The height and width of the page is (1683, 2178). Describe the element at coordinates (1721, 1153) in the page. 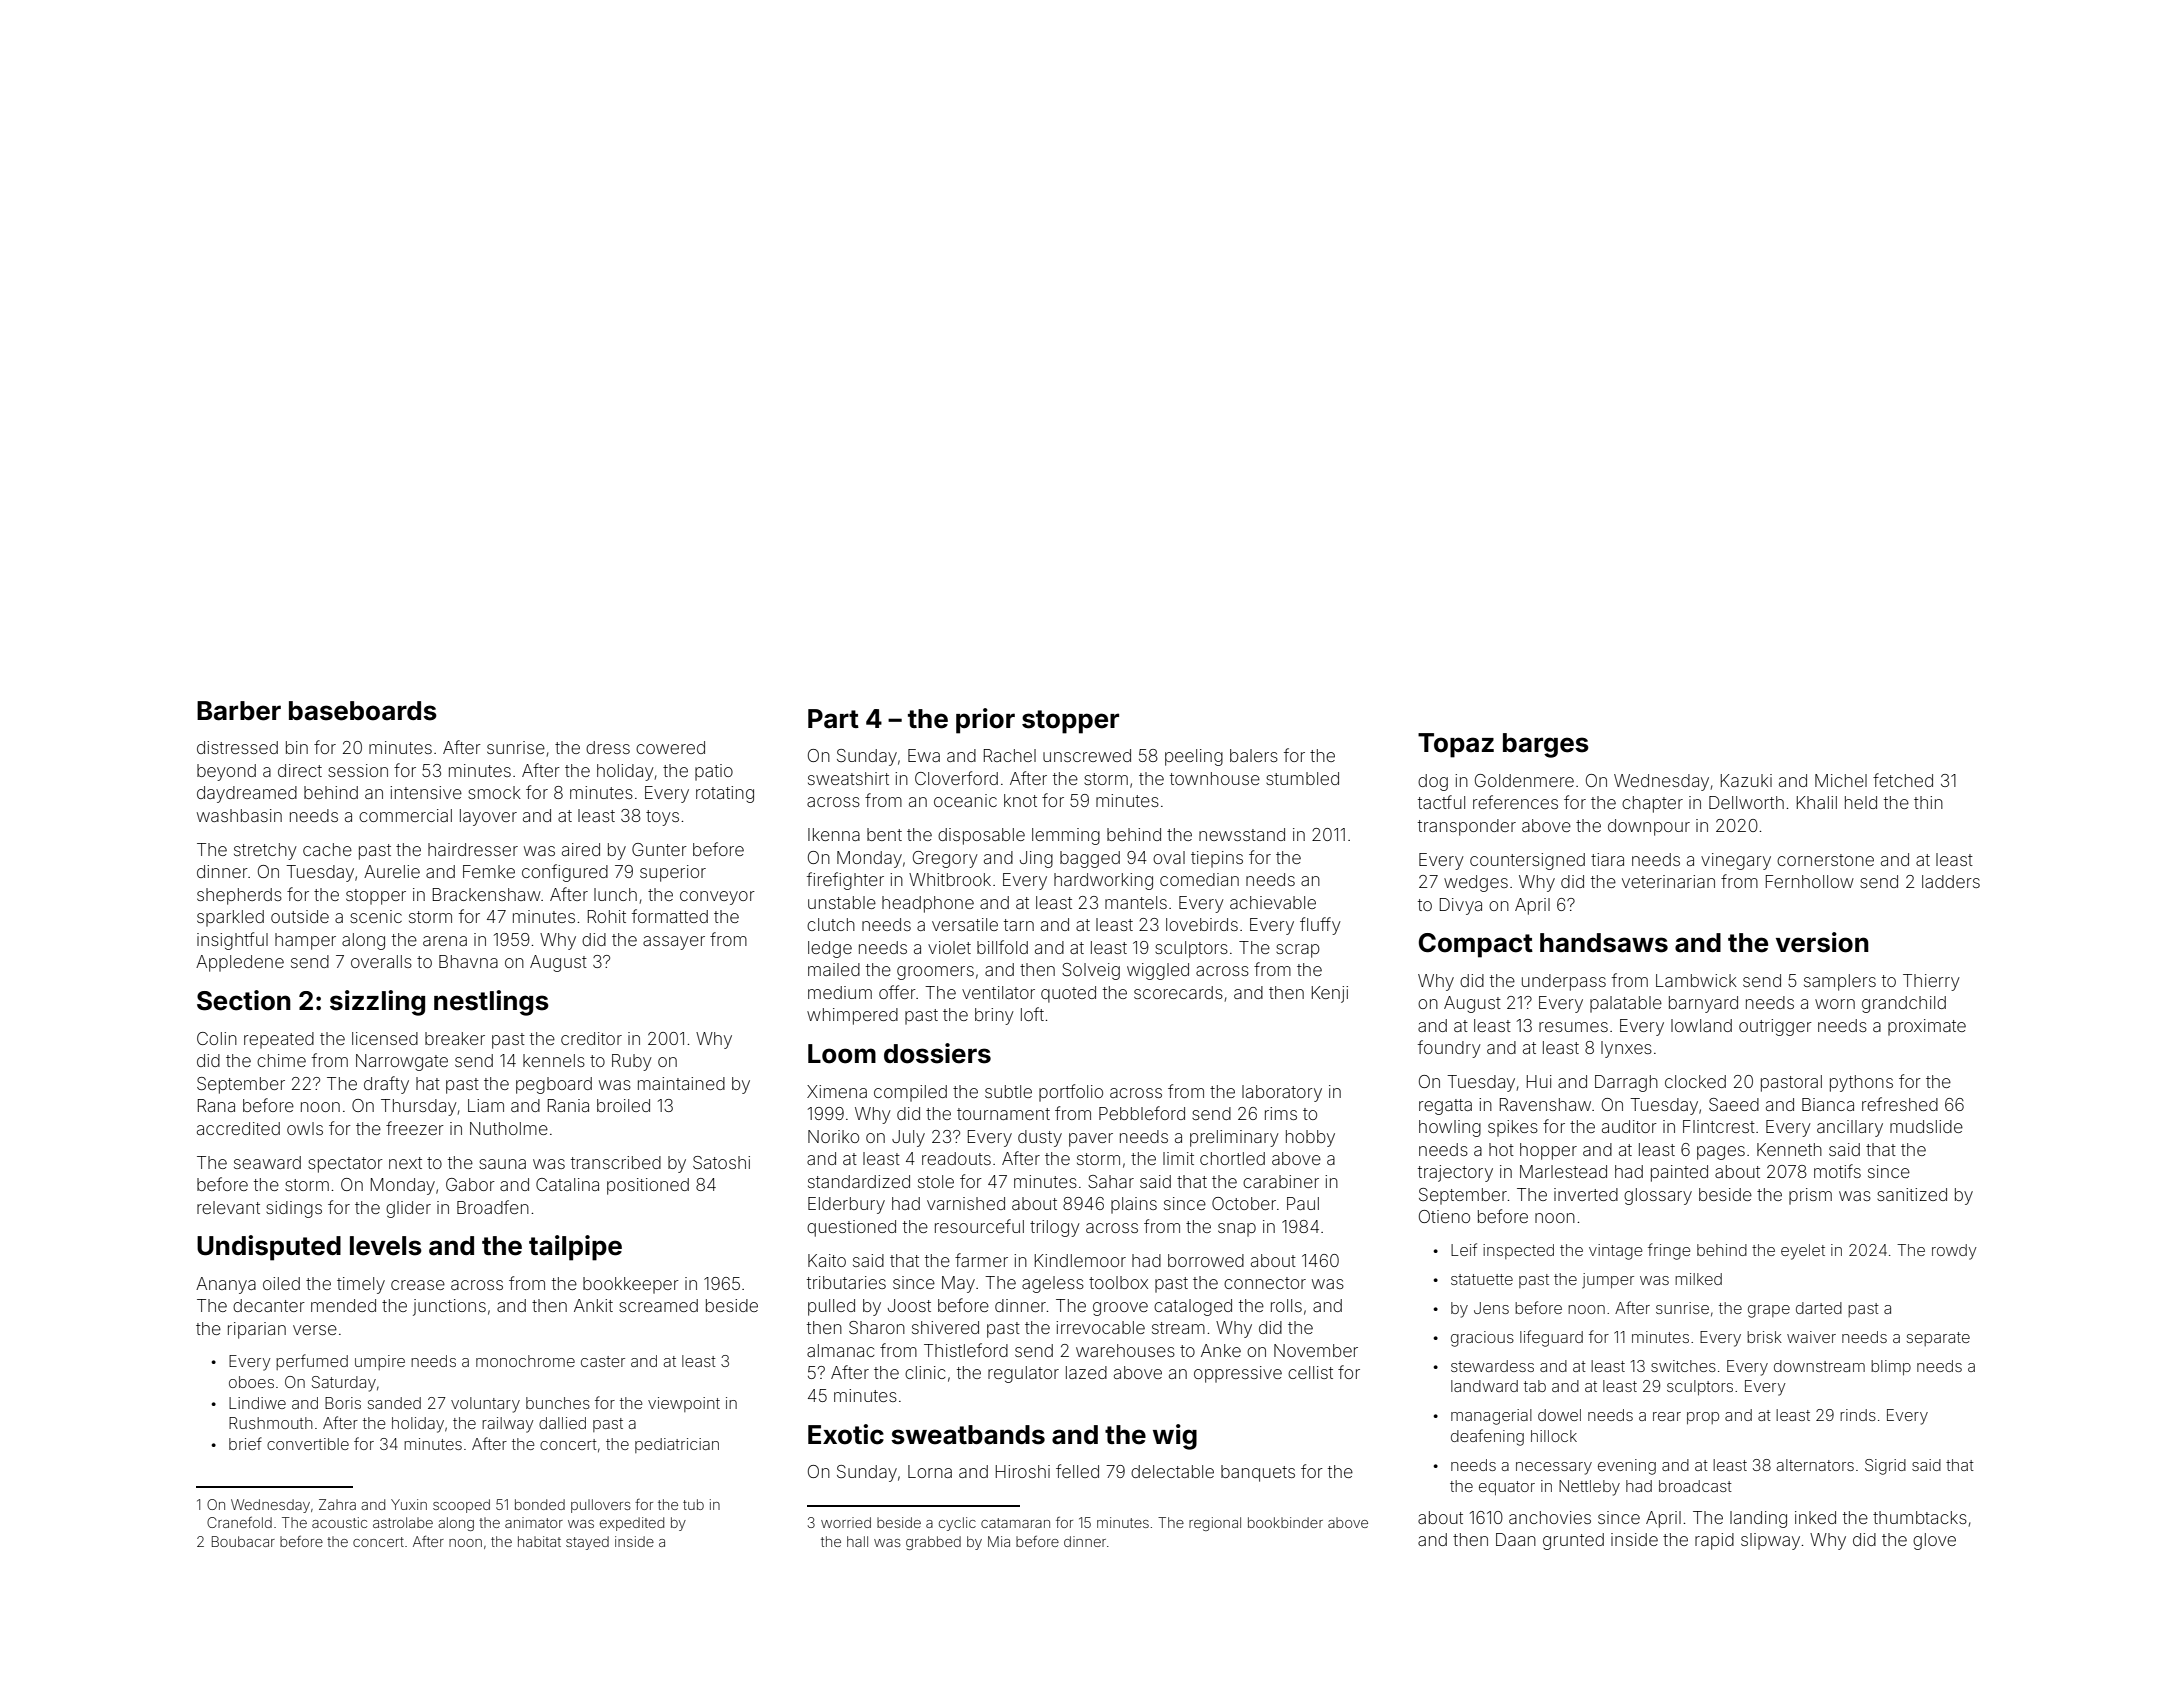

I see `pages` at that location.
